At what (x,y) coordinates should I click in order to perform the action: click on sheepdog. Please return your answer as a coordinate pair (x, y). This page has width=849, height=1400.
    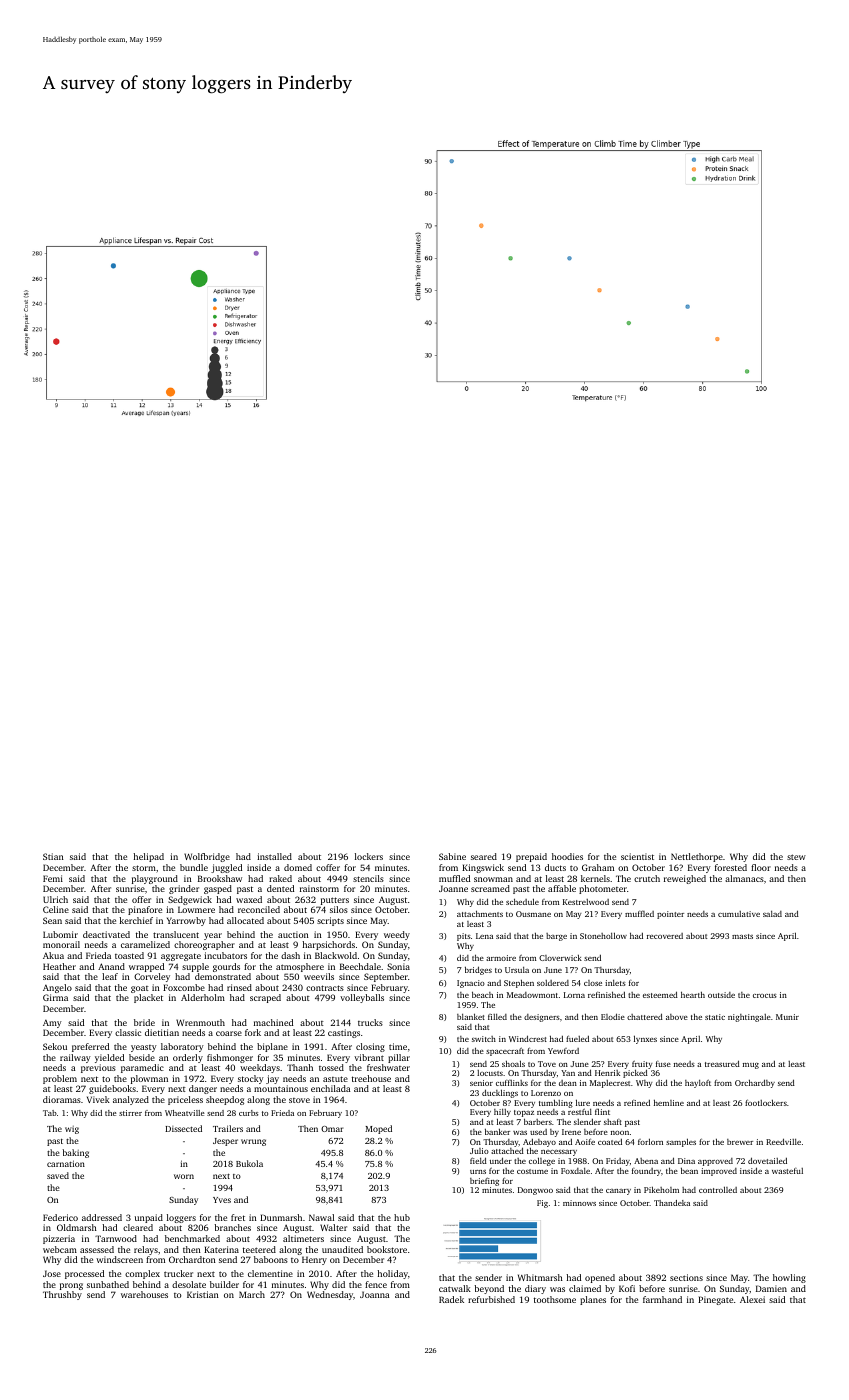
    Looking at the image, I should click on (225, 1100).
